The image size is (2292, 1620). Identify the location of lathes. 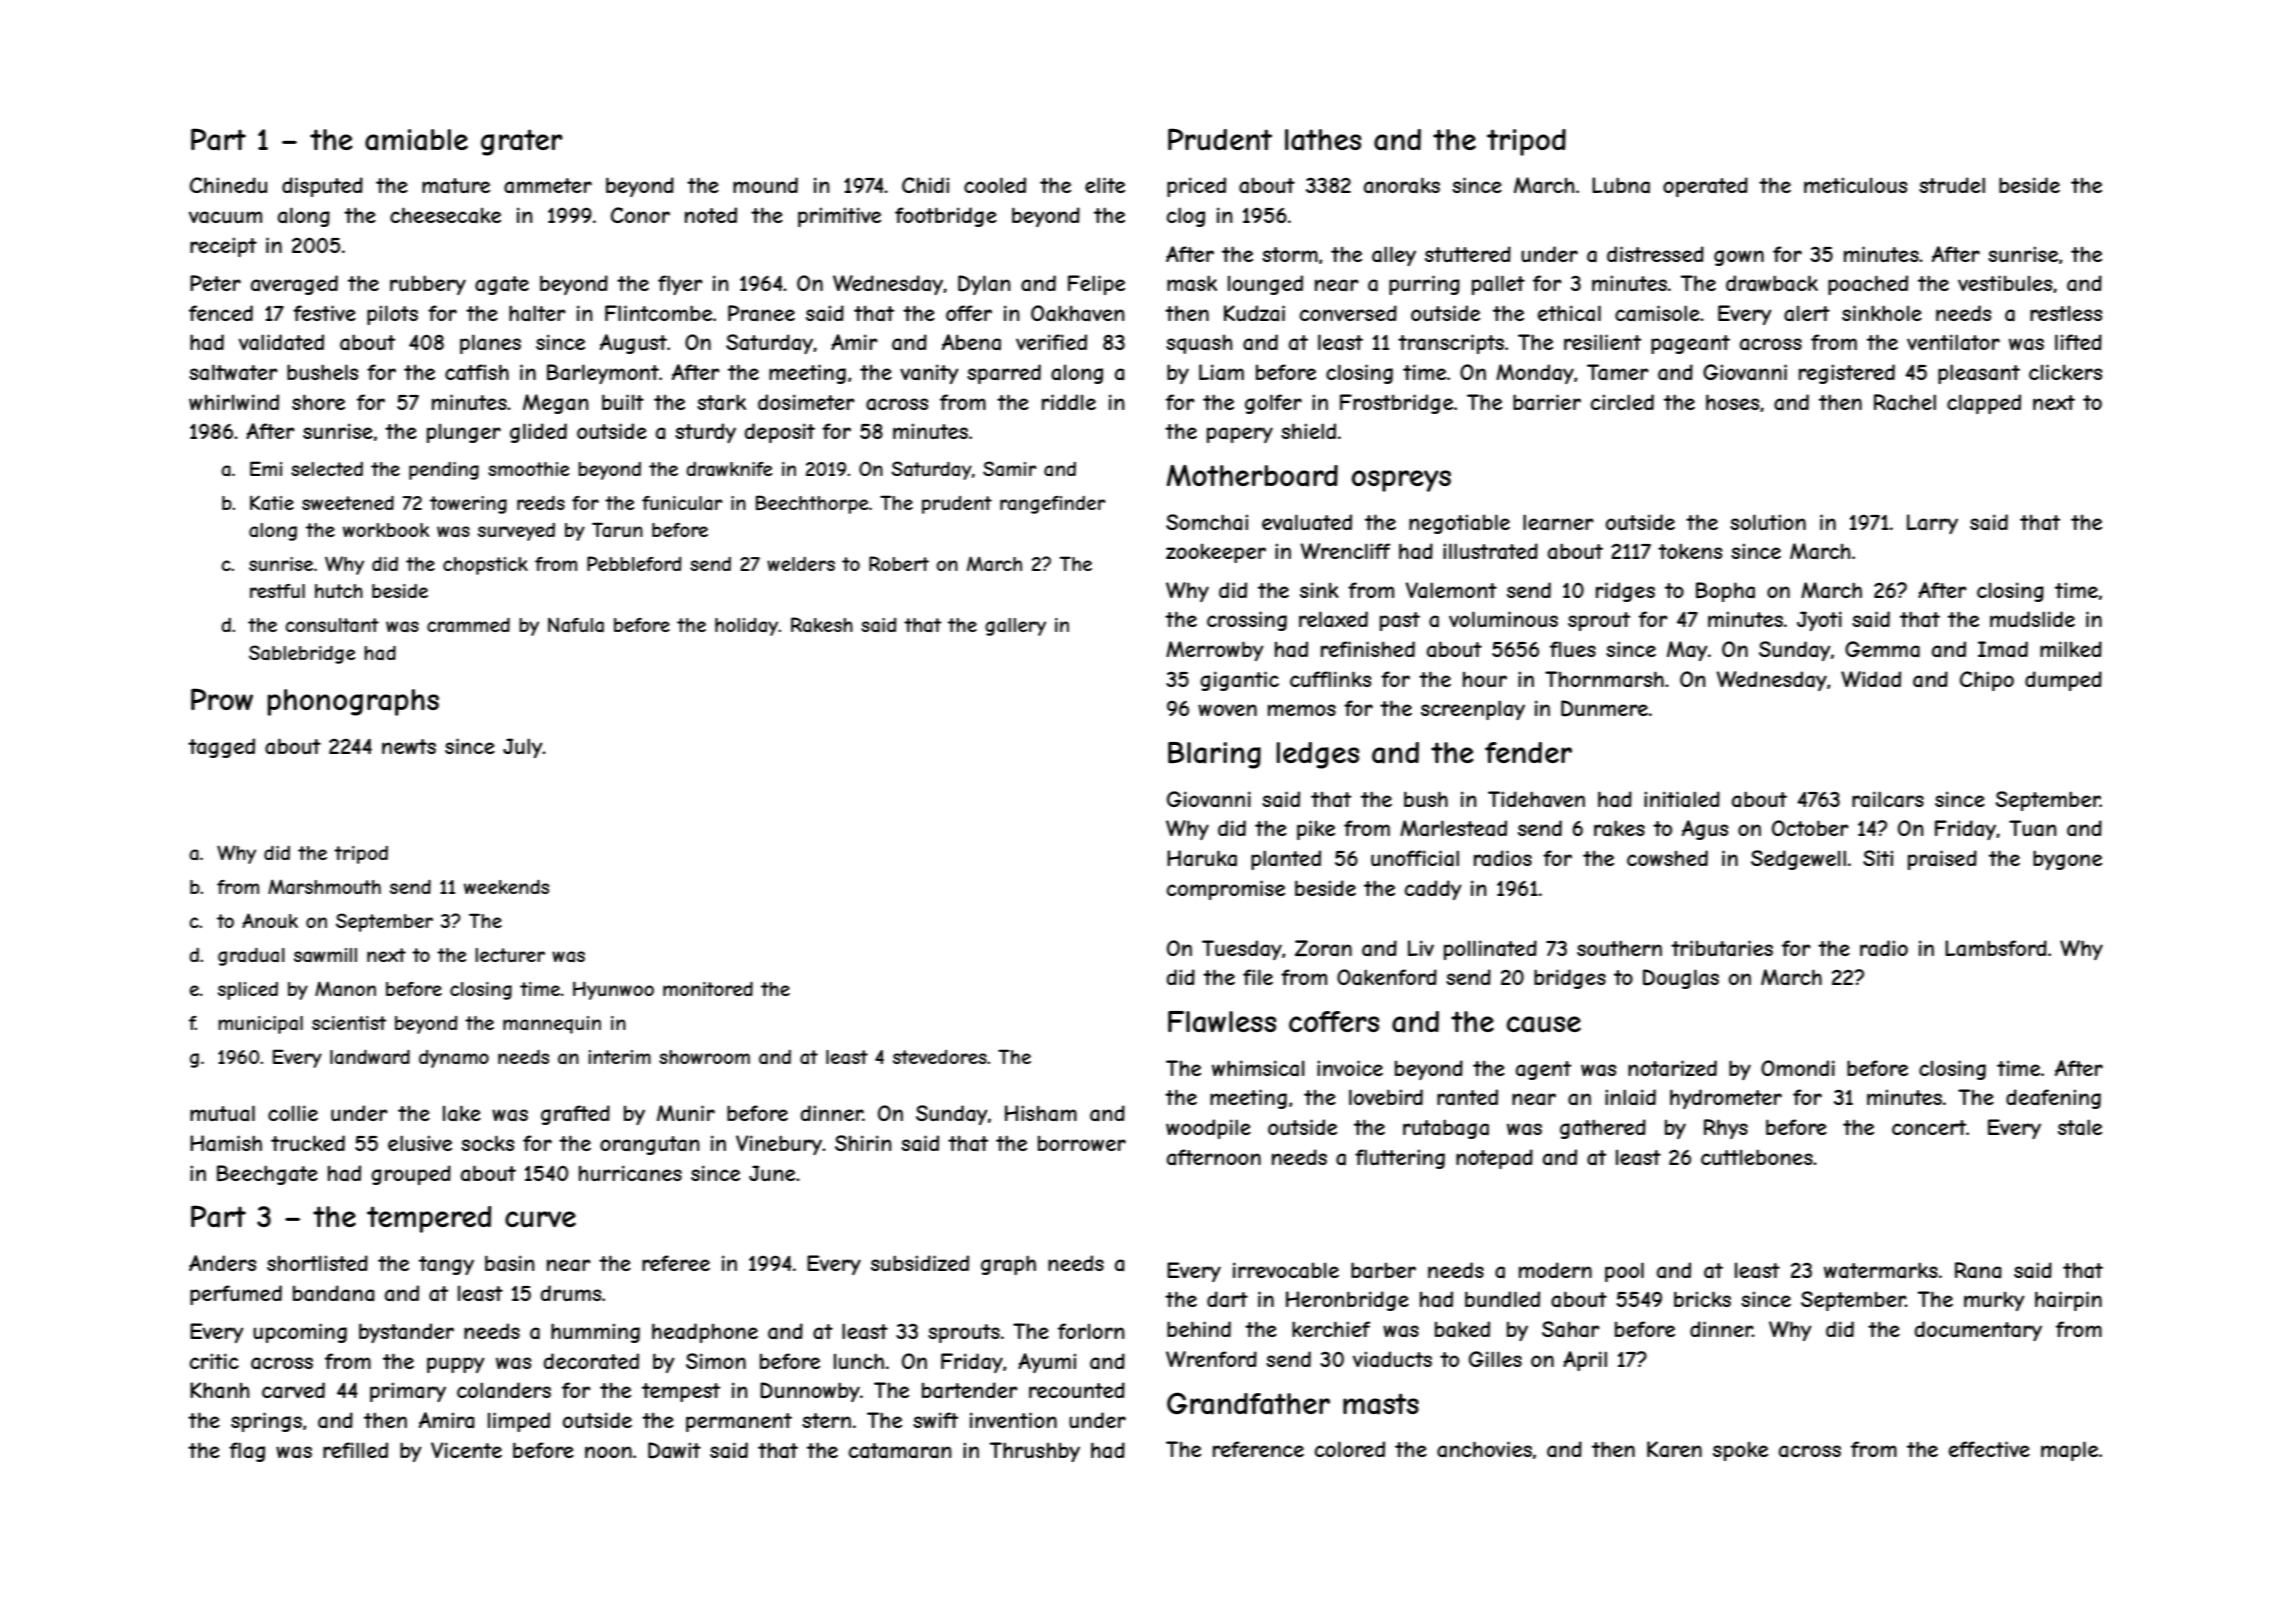
(1323, 140).
